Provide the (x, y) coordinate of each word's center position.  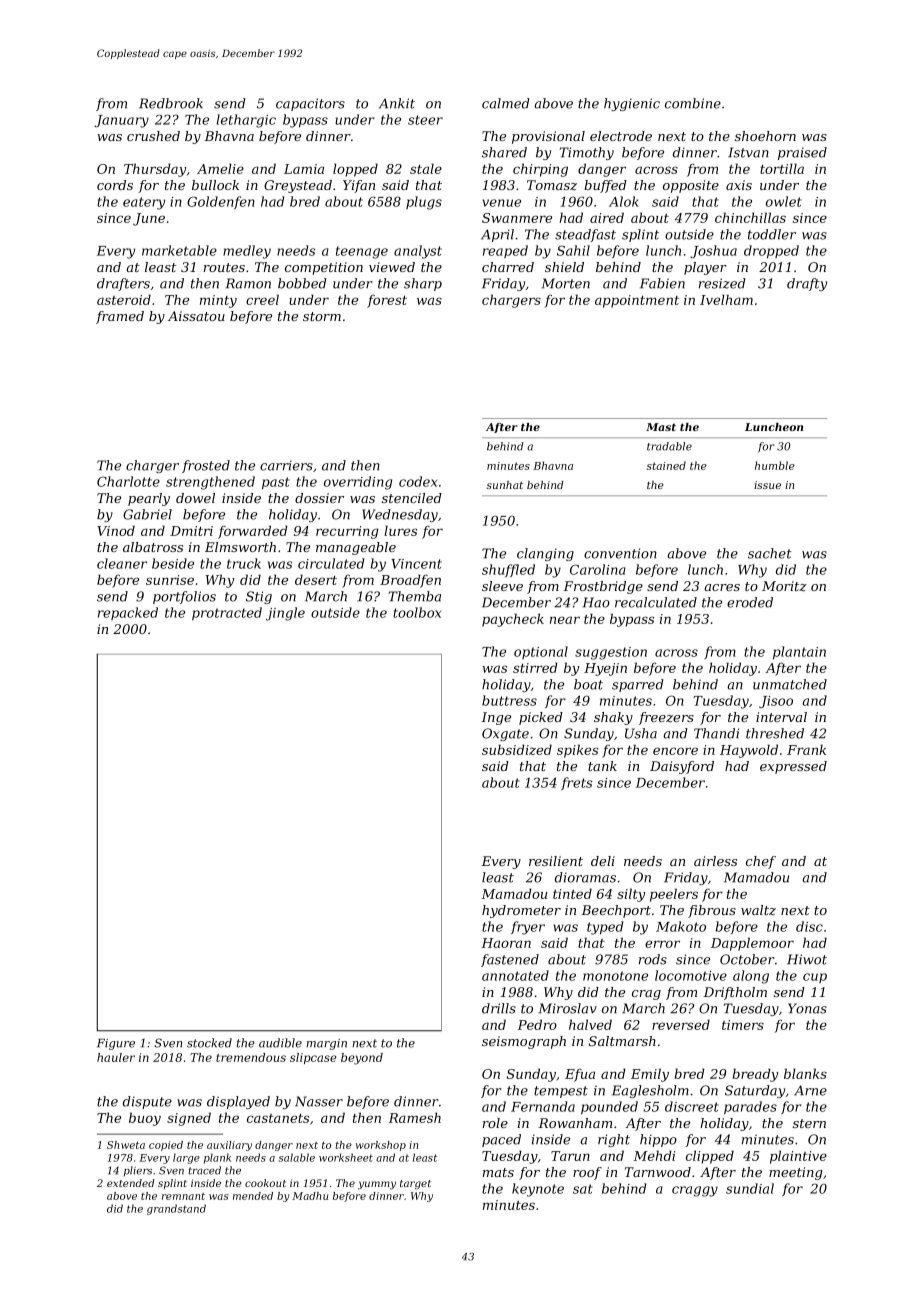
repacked (128, 613)
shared (504, 152)
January (121, 121)
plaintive (798, 1157)
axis (739, 185)
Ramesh (414, 1117)
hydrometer (521, 911)
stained (666, 465)
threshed (775, 733)
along (751, 977)
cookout (265, 1183)
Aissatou (196, 316)
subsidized (517, 749)
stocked (209, 1043)
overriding (358, 483)
